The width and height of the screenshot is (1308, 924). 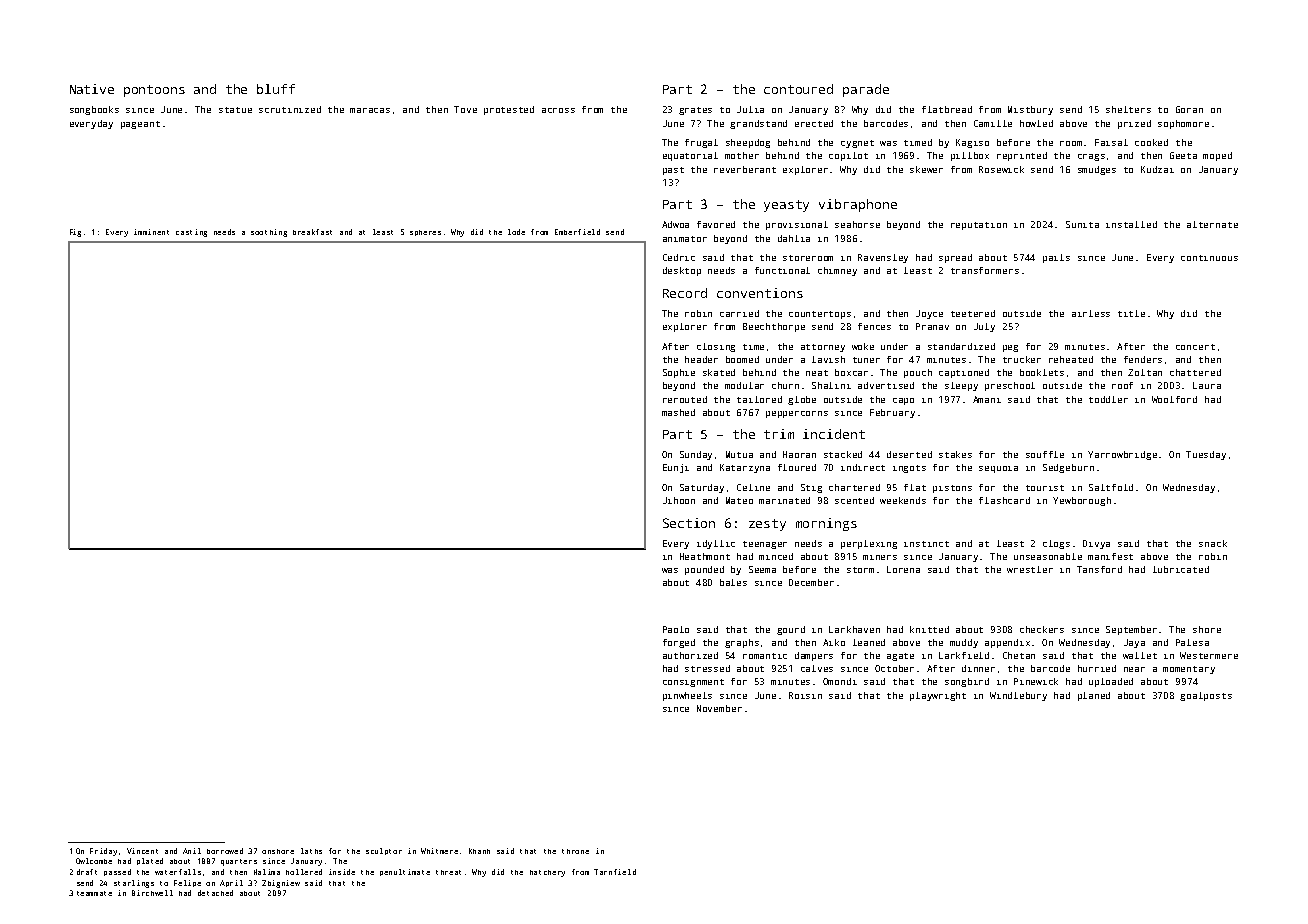 What do you see at coordinates (1056, 258) in the screenshot?
I see `pails` at bounding box center [1056, 258].
